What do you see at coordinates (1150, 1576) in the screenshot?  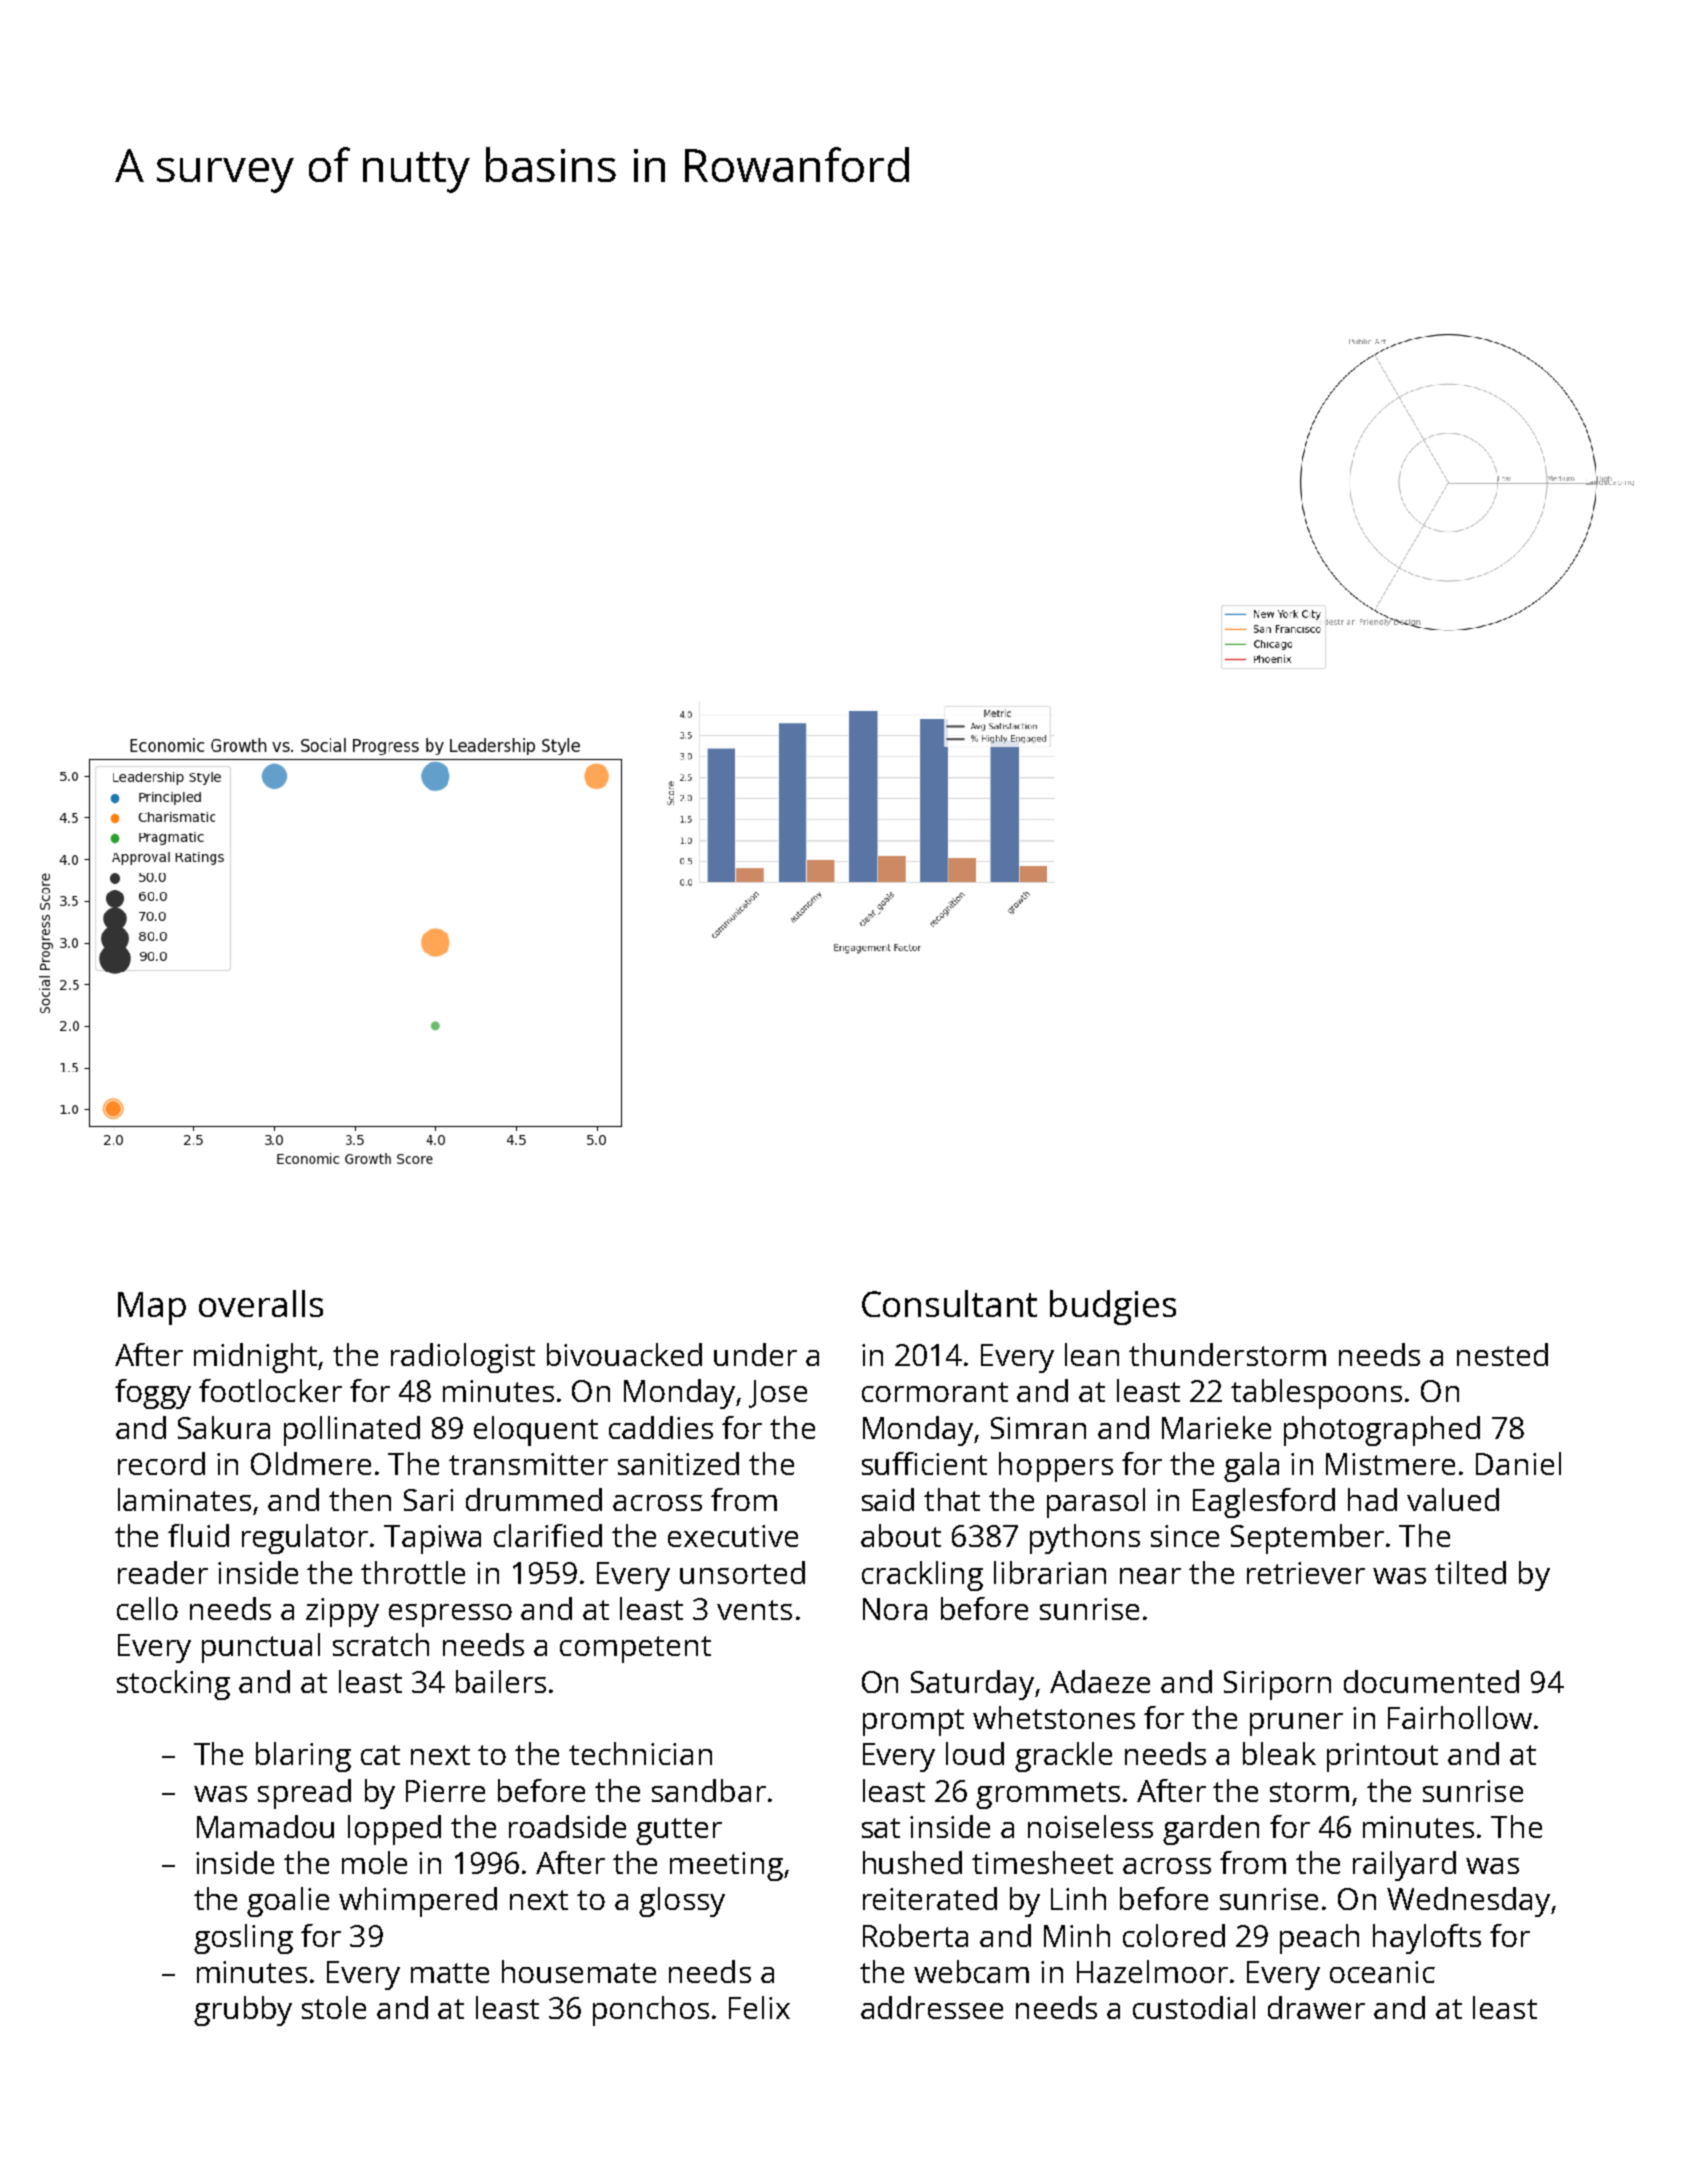 I see `near` at bounding box center [1150, 1576].
